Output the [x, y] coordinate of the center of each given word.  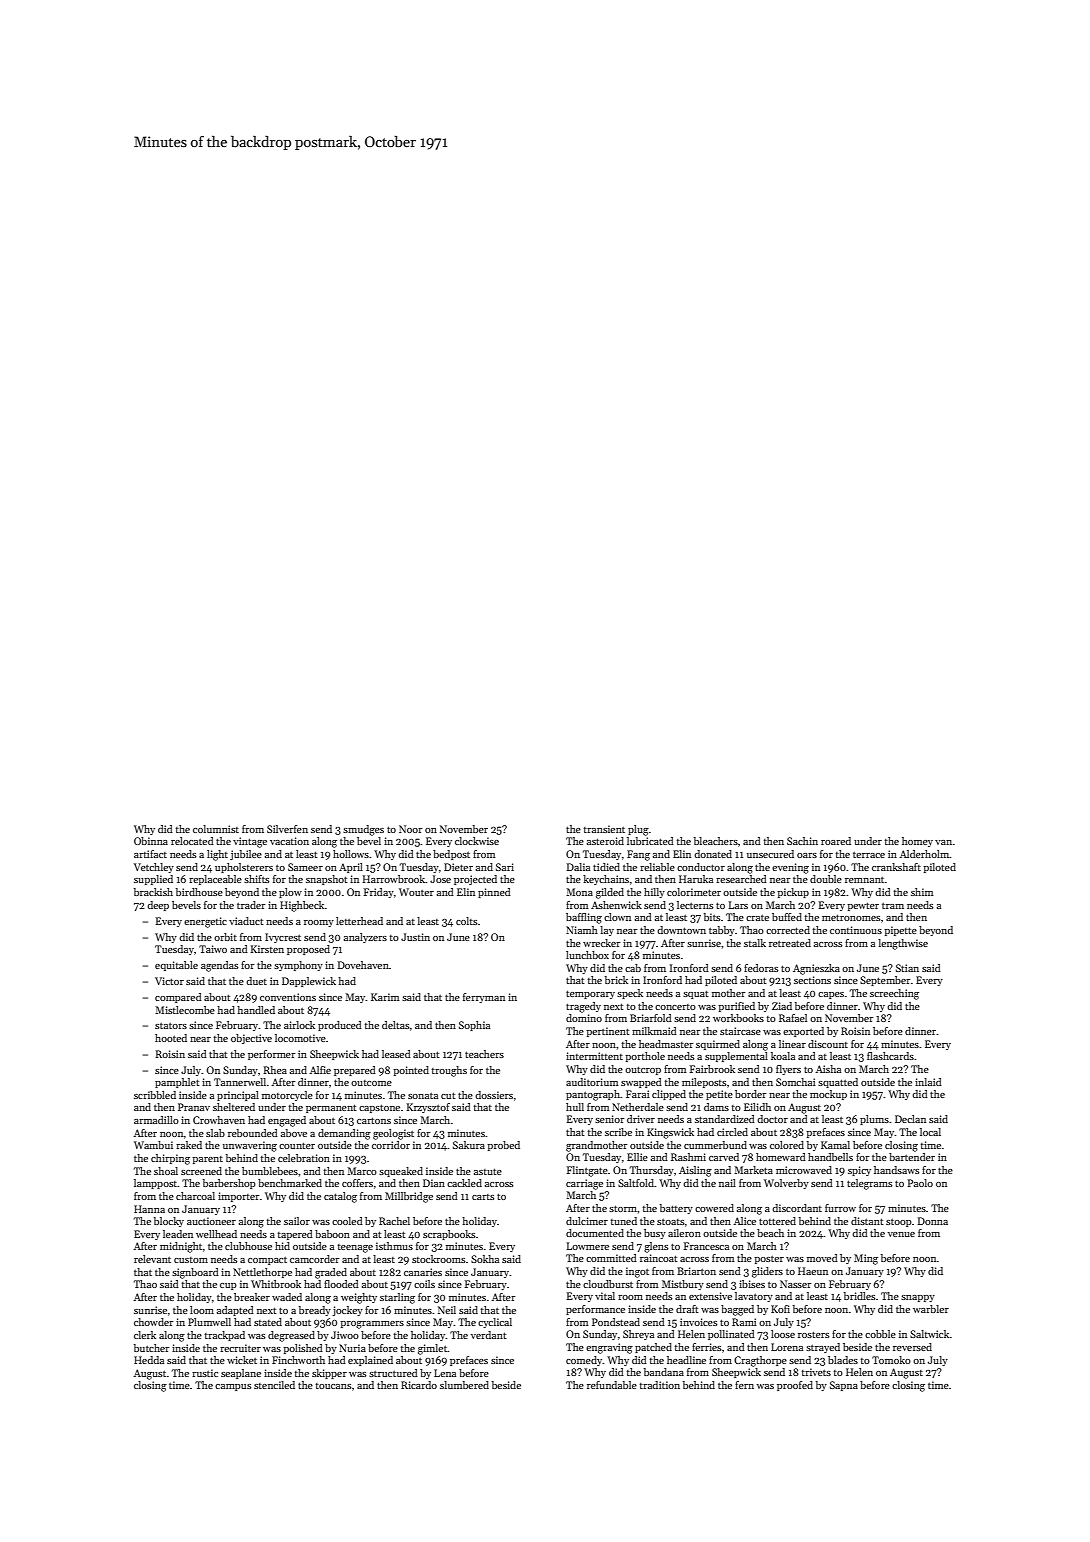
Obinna [151, 841]
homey [917, 842]
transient [604, 829]
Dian [434, 1183]
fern [744, 1385]
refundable [612, 1385]
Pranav [194, 1107]
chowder [153, 1322]
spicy [859, 1171]
